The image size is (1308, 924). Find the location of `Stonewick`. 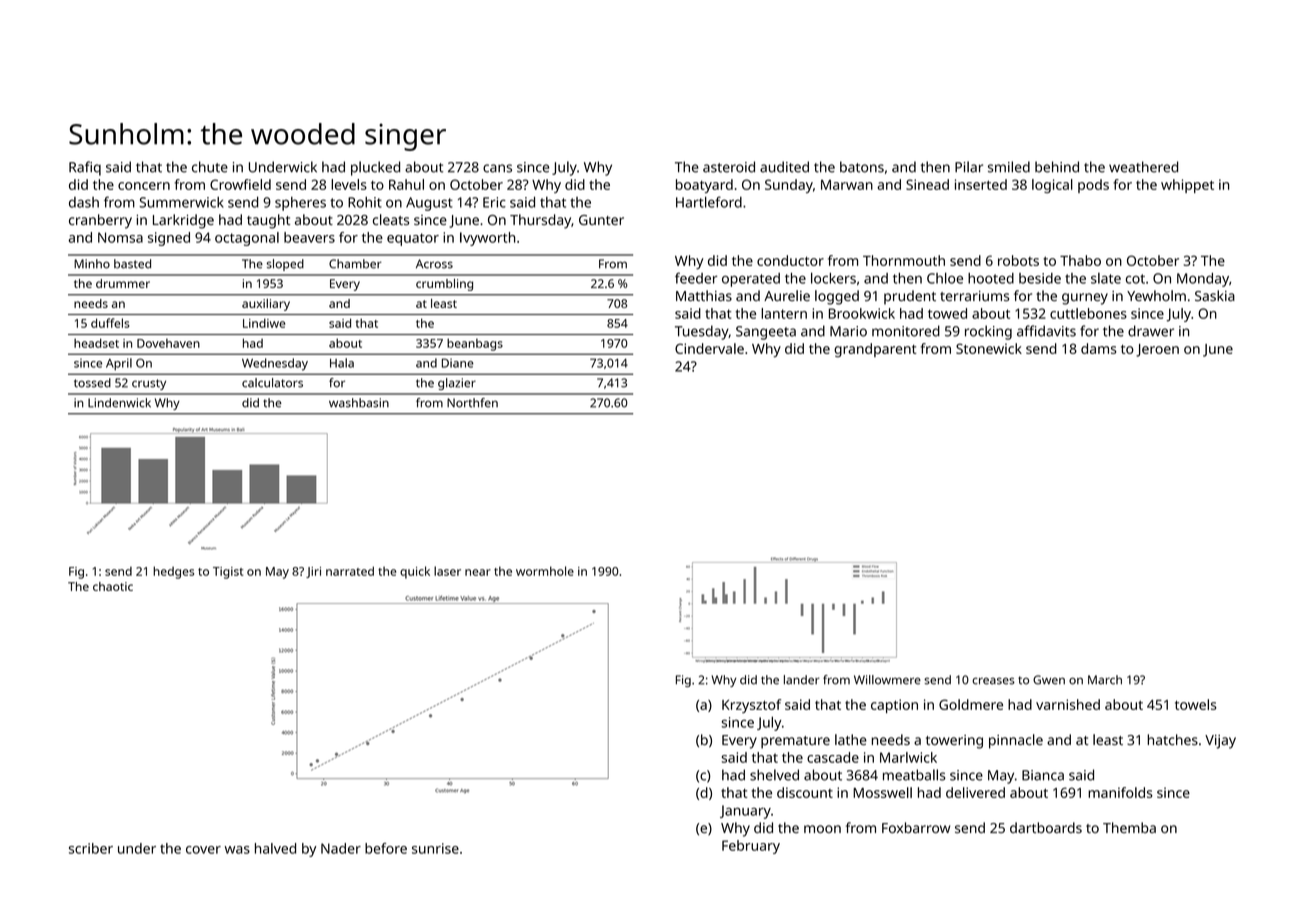

Stonewick is located at coordinates (989, 348).
